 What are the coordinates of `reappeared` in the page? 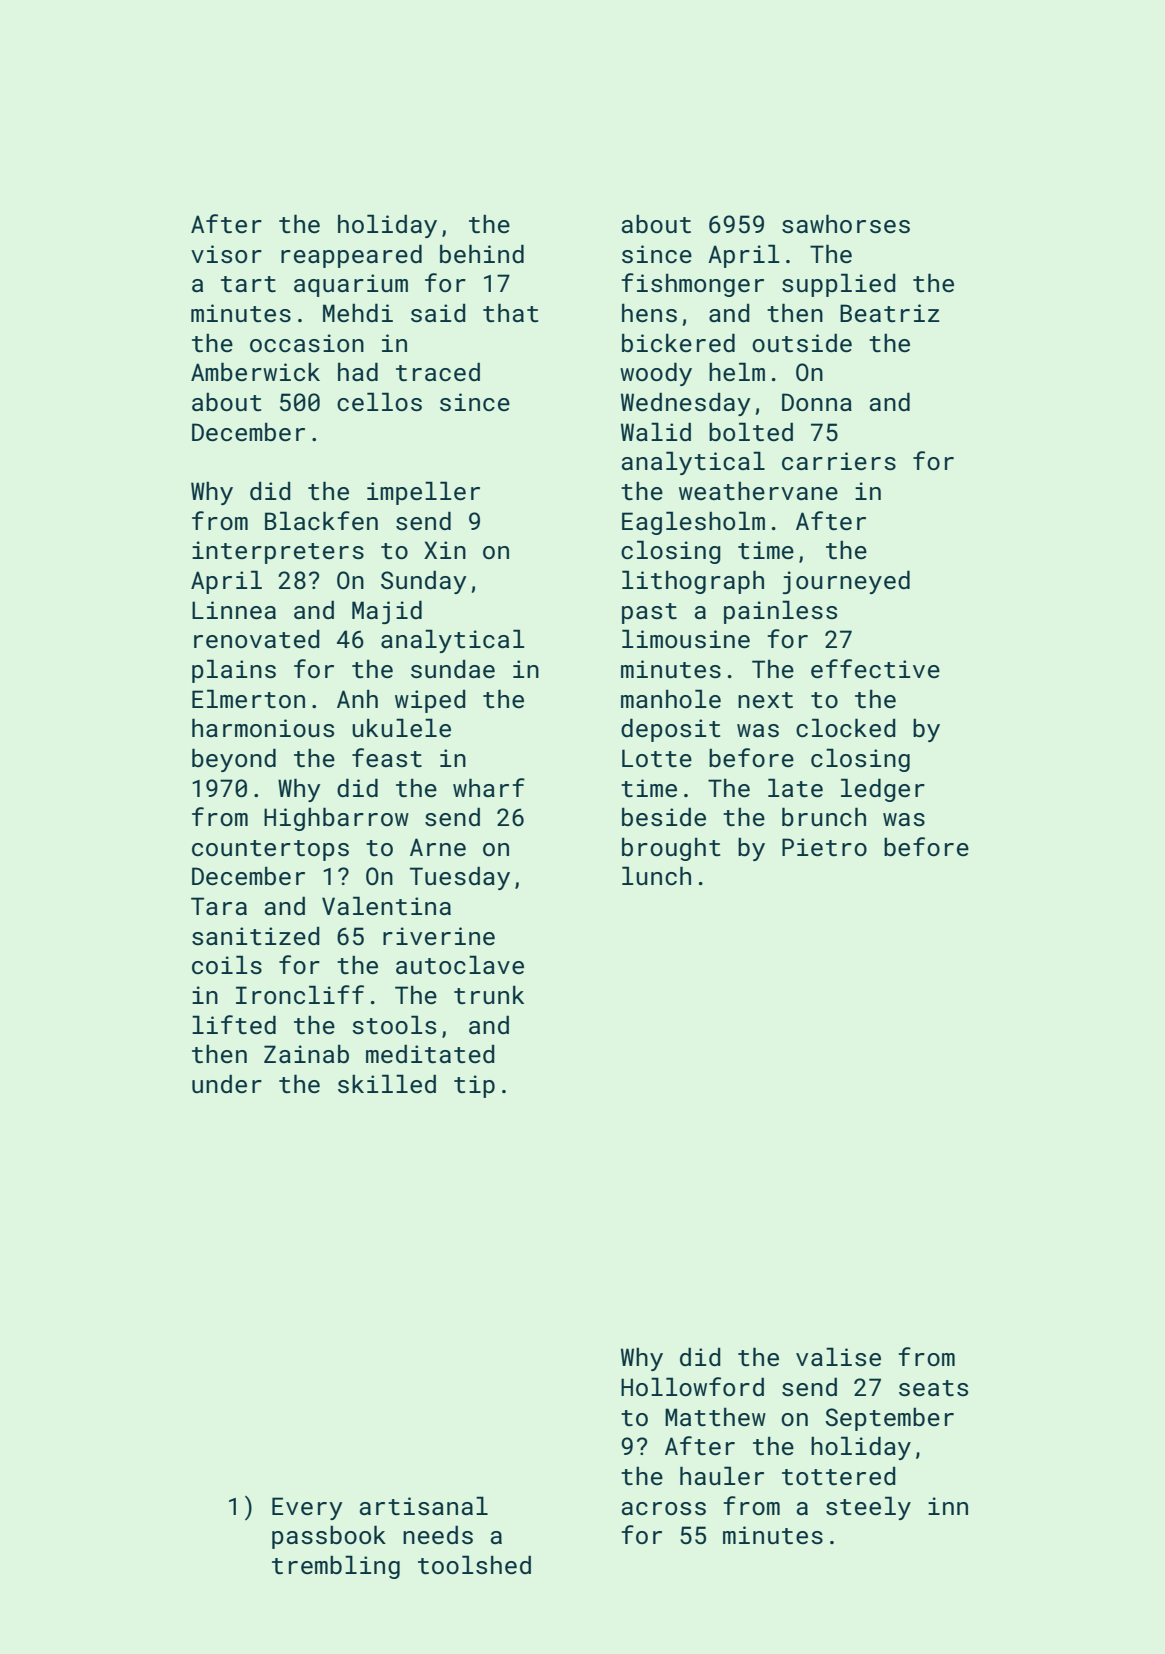 It's located at (351, 256).
